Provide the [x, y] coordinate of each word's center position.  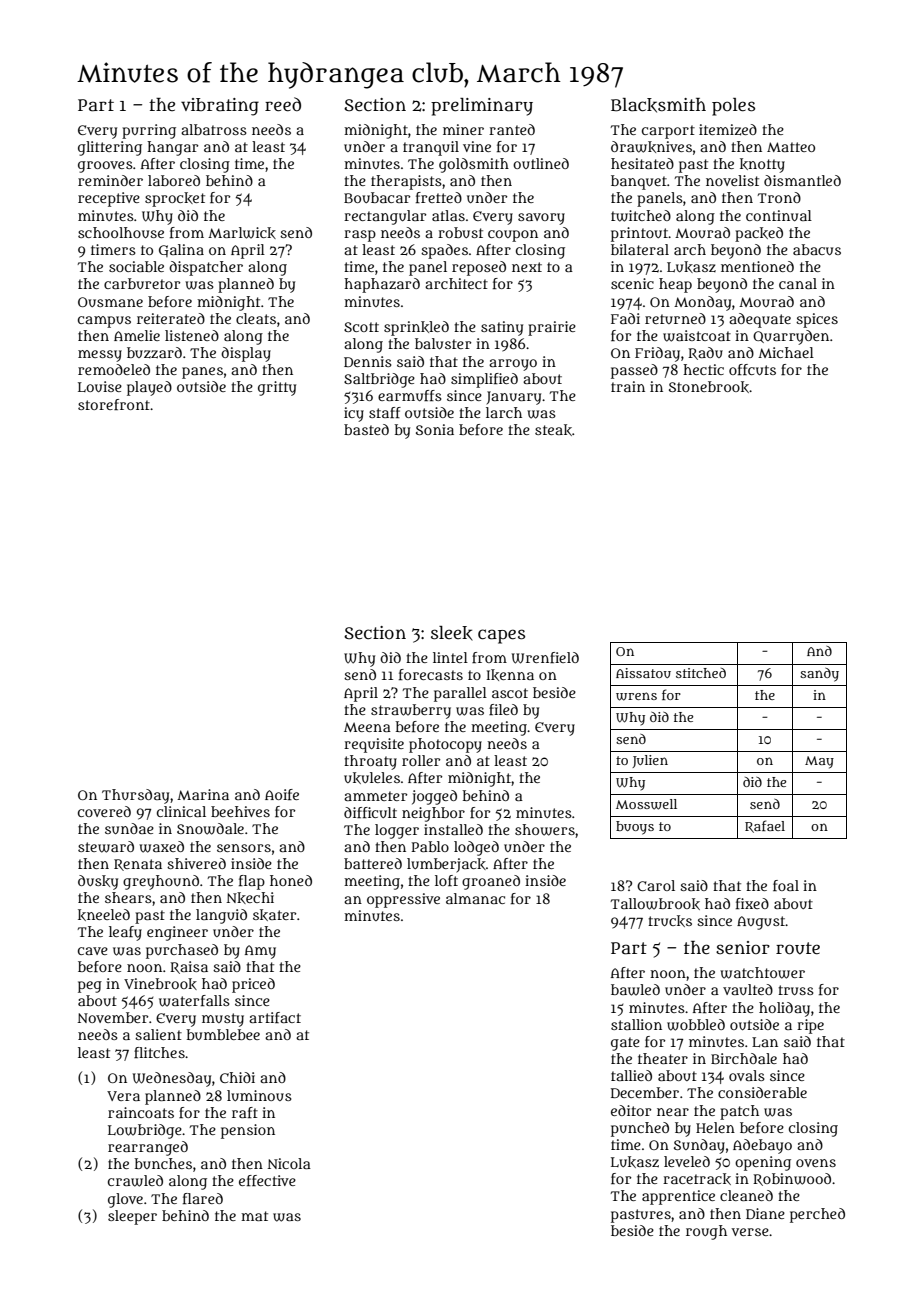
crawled [135, 1181]
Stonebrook [709, 387]
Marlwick [242, 233]
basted [366, 429]
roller [421, 760]
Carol [656, 885]
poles [733, 107]
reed [283, 104]
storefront [114, 404]
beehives [240, 811]
